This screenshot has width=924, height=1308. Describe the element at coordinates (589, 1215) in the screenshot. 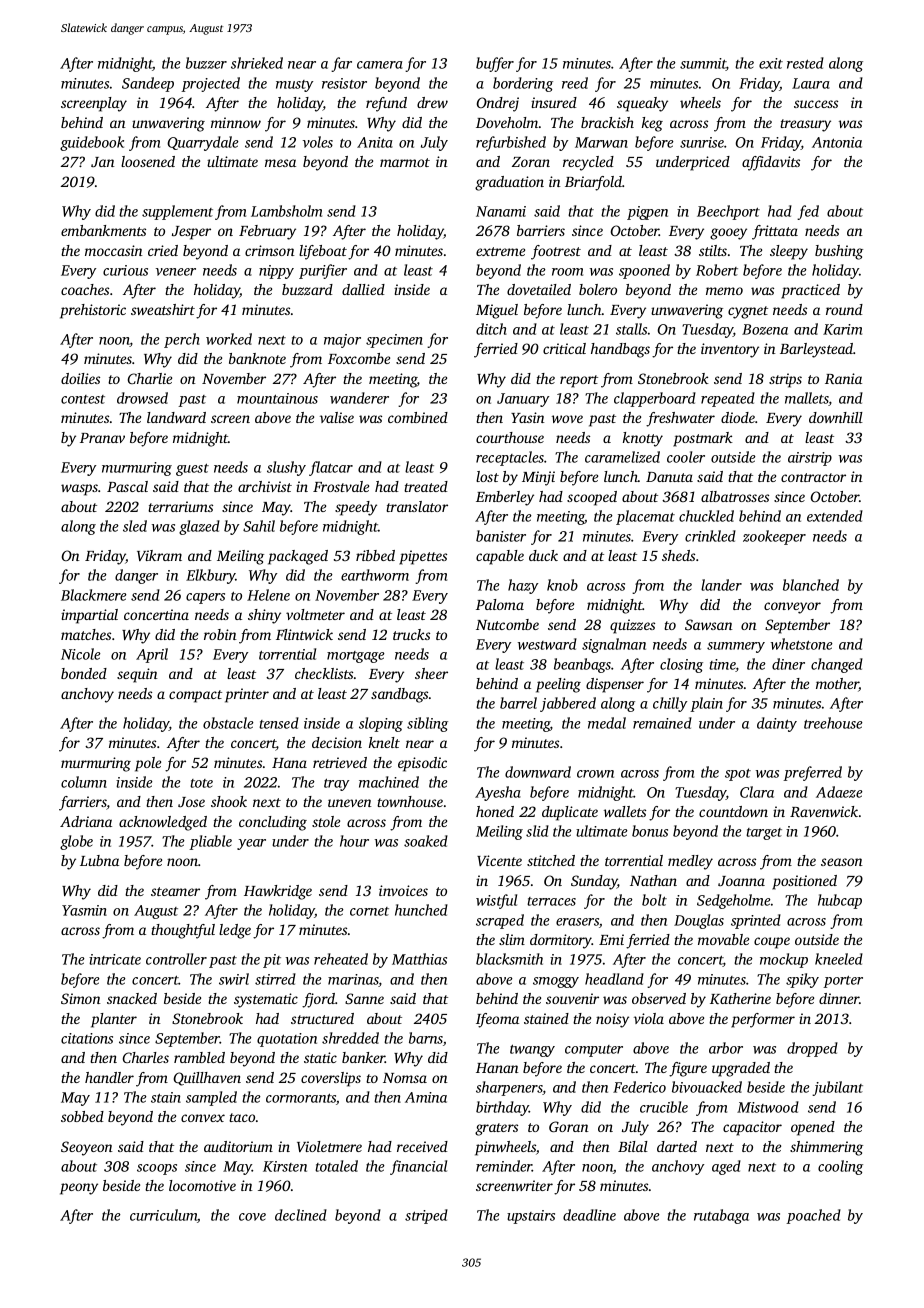

I see `deadline` at that location.
